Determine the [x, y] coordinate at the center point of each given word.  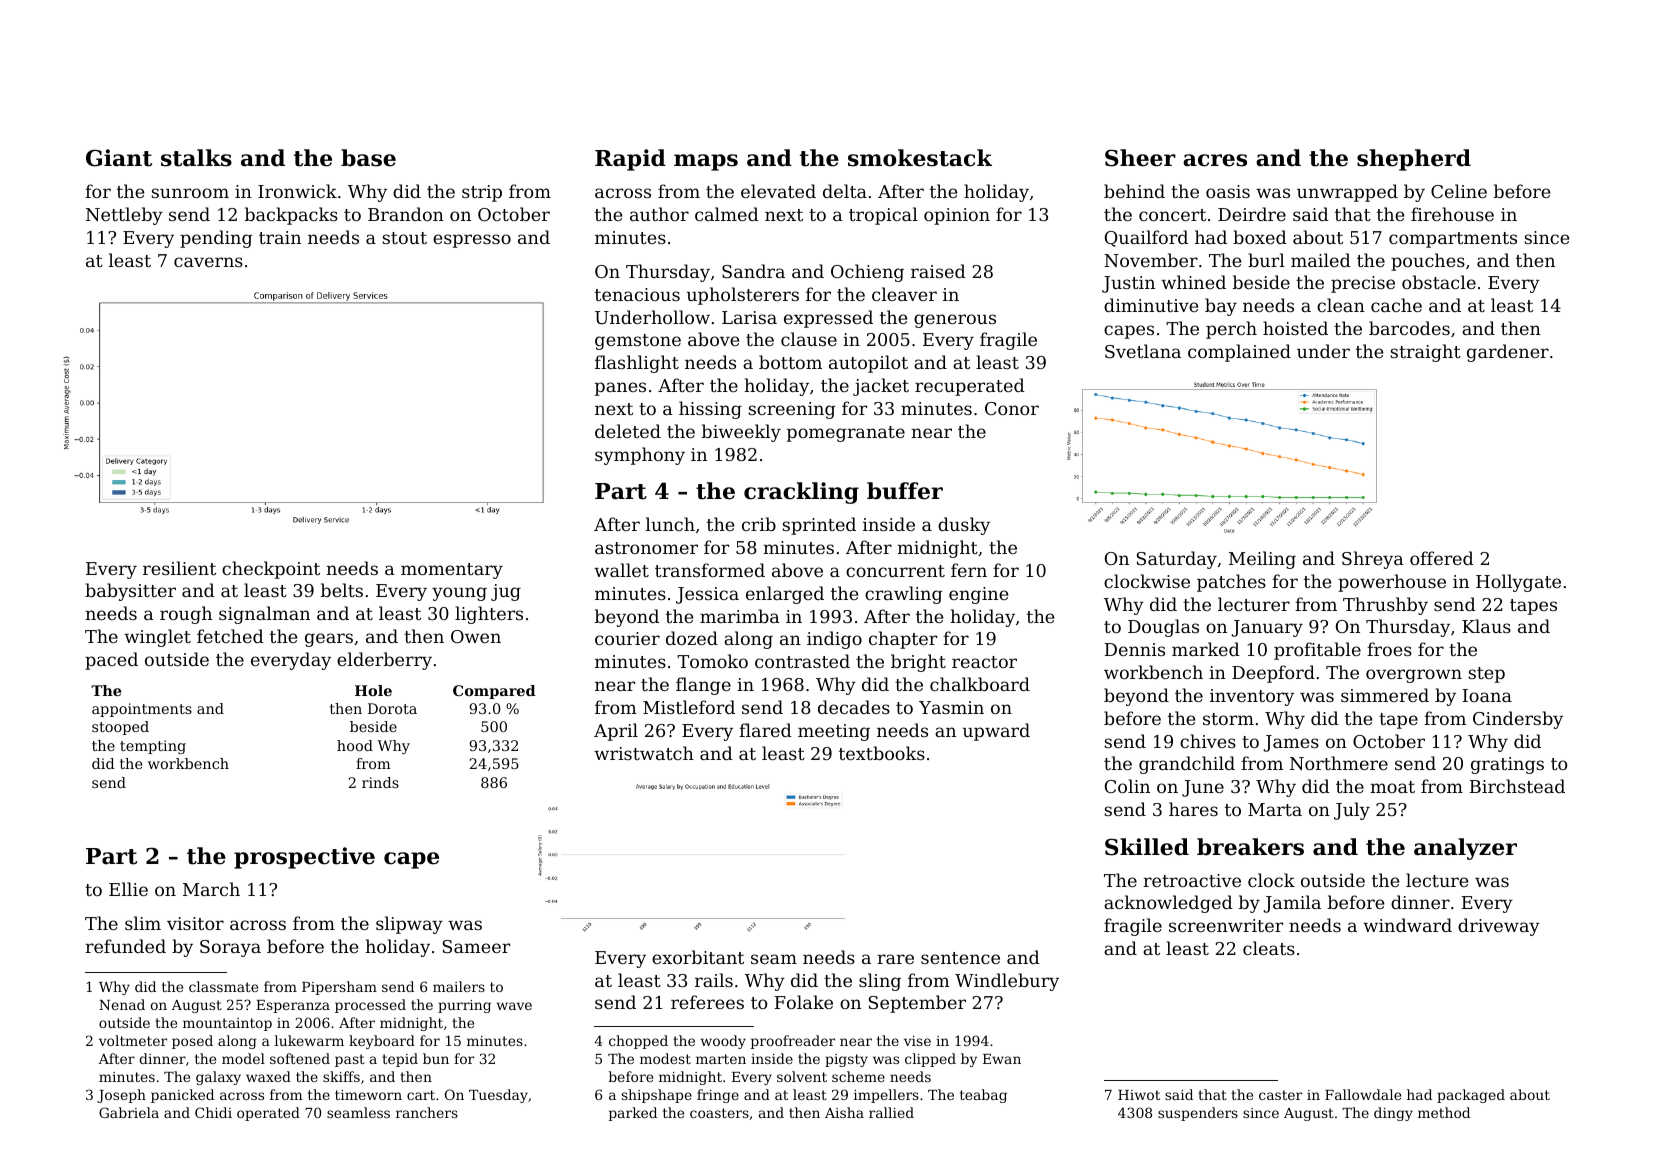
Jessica [707, 595]
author [659, 214]
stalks [196, 158]
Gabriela [129, 1112]
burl [1266, 260]
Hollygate [1518, 583]
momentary [452, 571]
